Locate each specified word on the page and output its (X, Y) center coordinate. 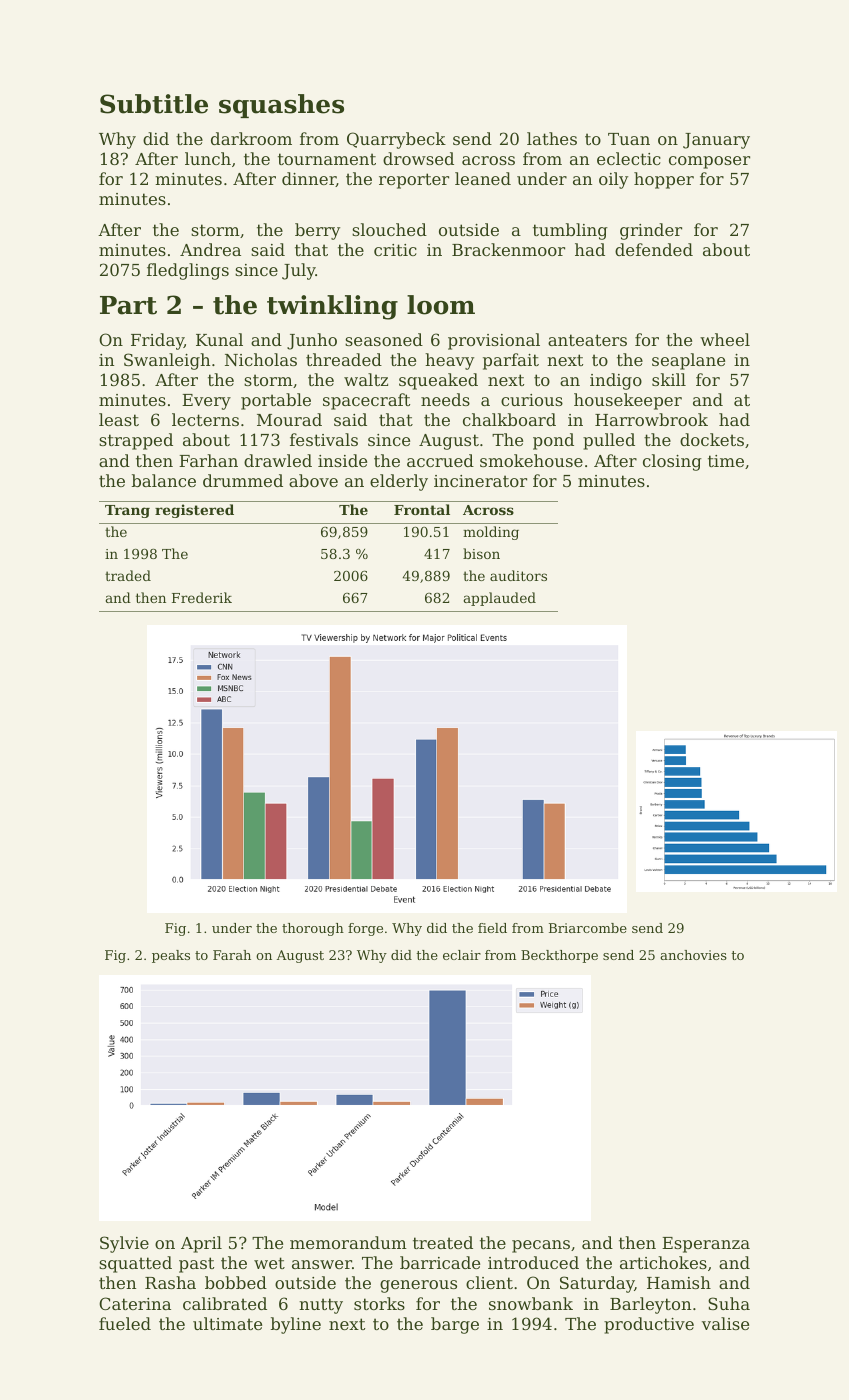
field (492, 928)
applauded (500, 599)
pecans (541, 1246)
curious (532, 400)
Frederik (202, 597)
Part (128, 305)
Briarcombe (588, 928)
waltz (366, 379)
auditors (518, 575)
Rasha (170, 1282)
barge (455, 1325)
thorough (313, 929)
